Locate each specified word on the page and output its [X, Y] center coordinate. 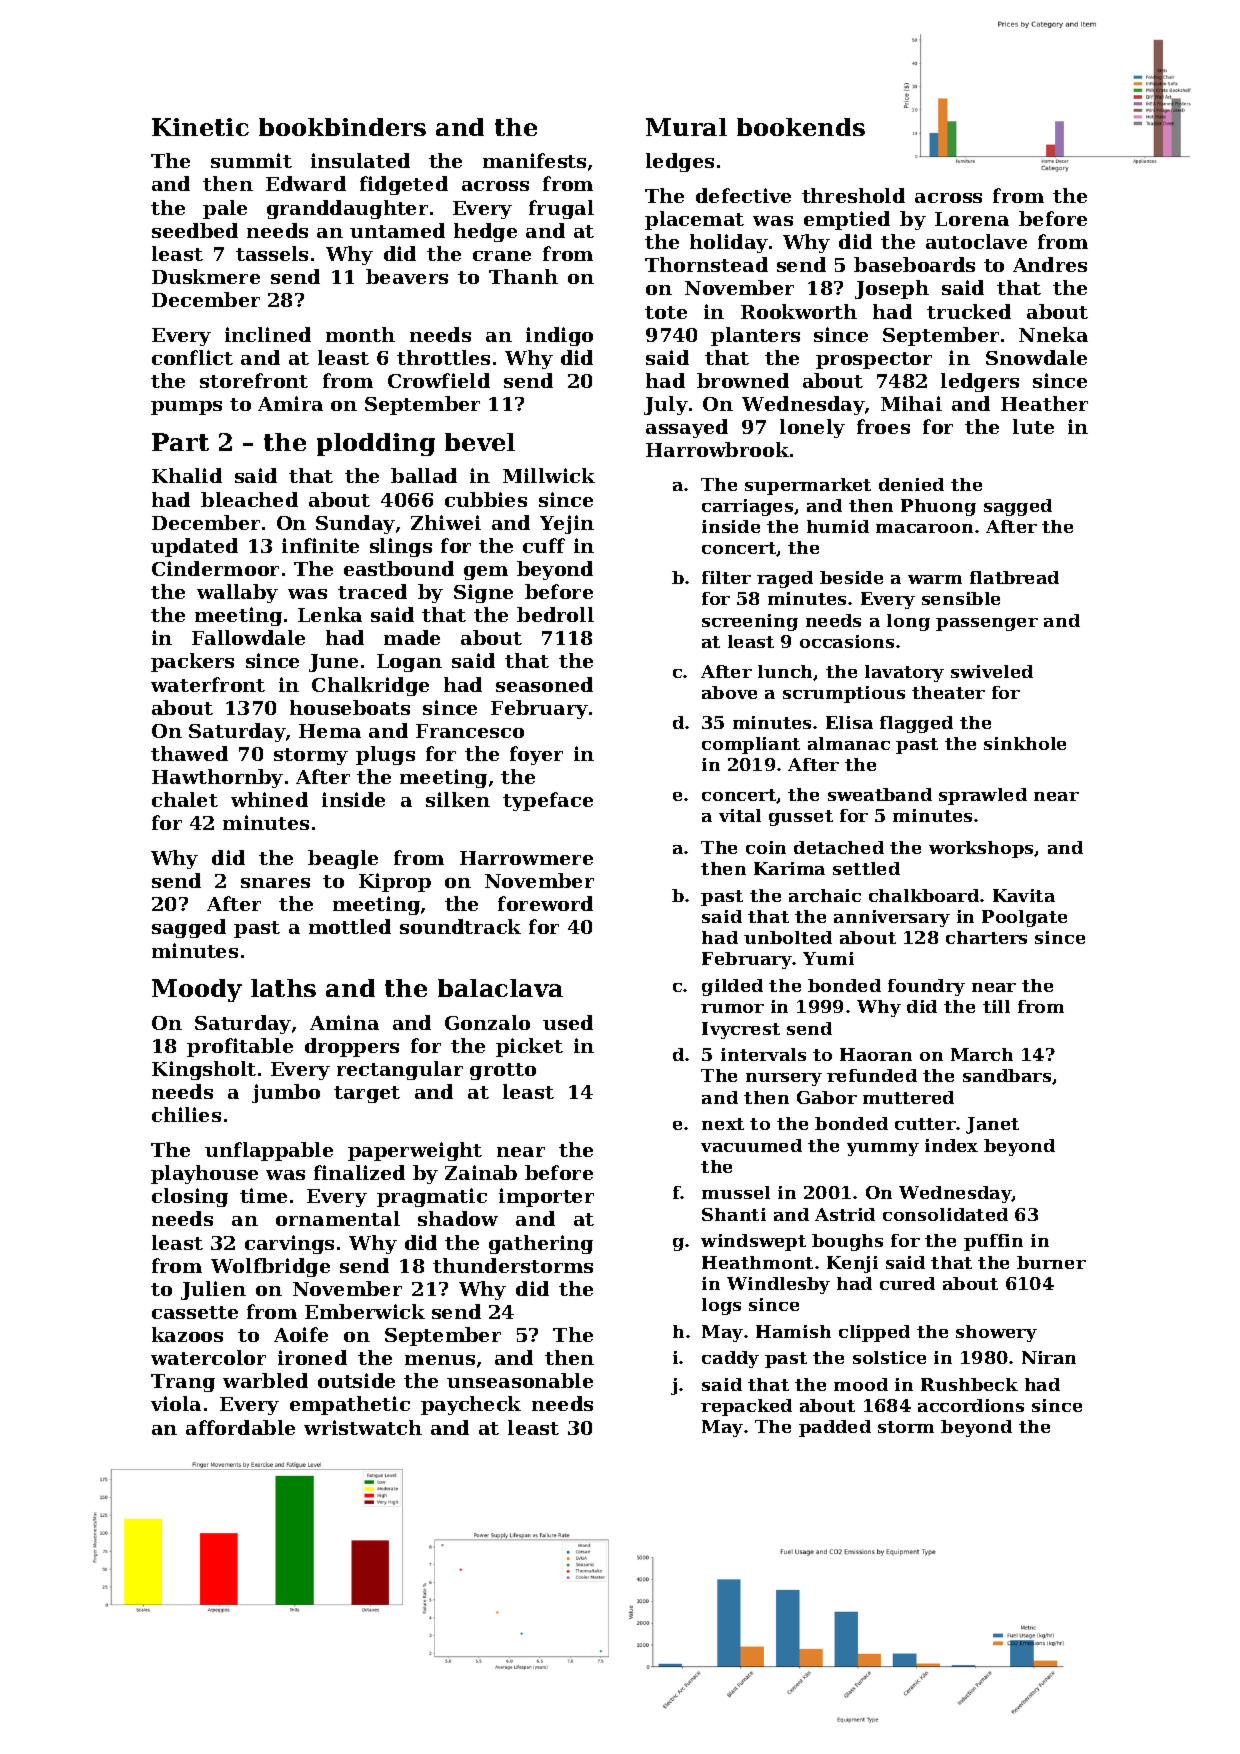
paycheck [471, 1405]
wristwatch [363, 1427]
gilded [732, 987]
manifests [534, 160]
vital [740, 815]
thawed [189, 753]
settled [866, 868]
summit [251, 160]
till [996, 1006]
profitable [240, 1047]
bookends [801, 127]
